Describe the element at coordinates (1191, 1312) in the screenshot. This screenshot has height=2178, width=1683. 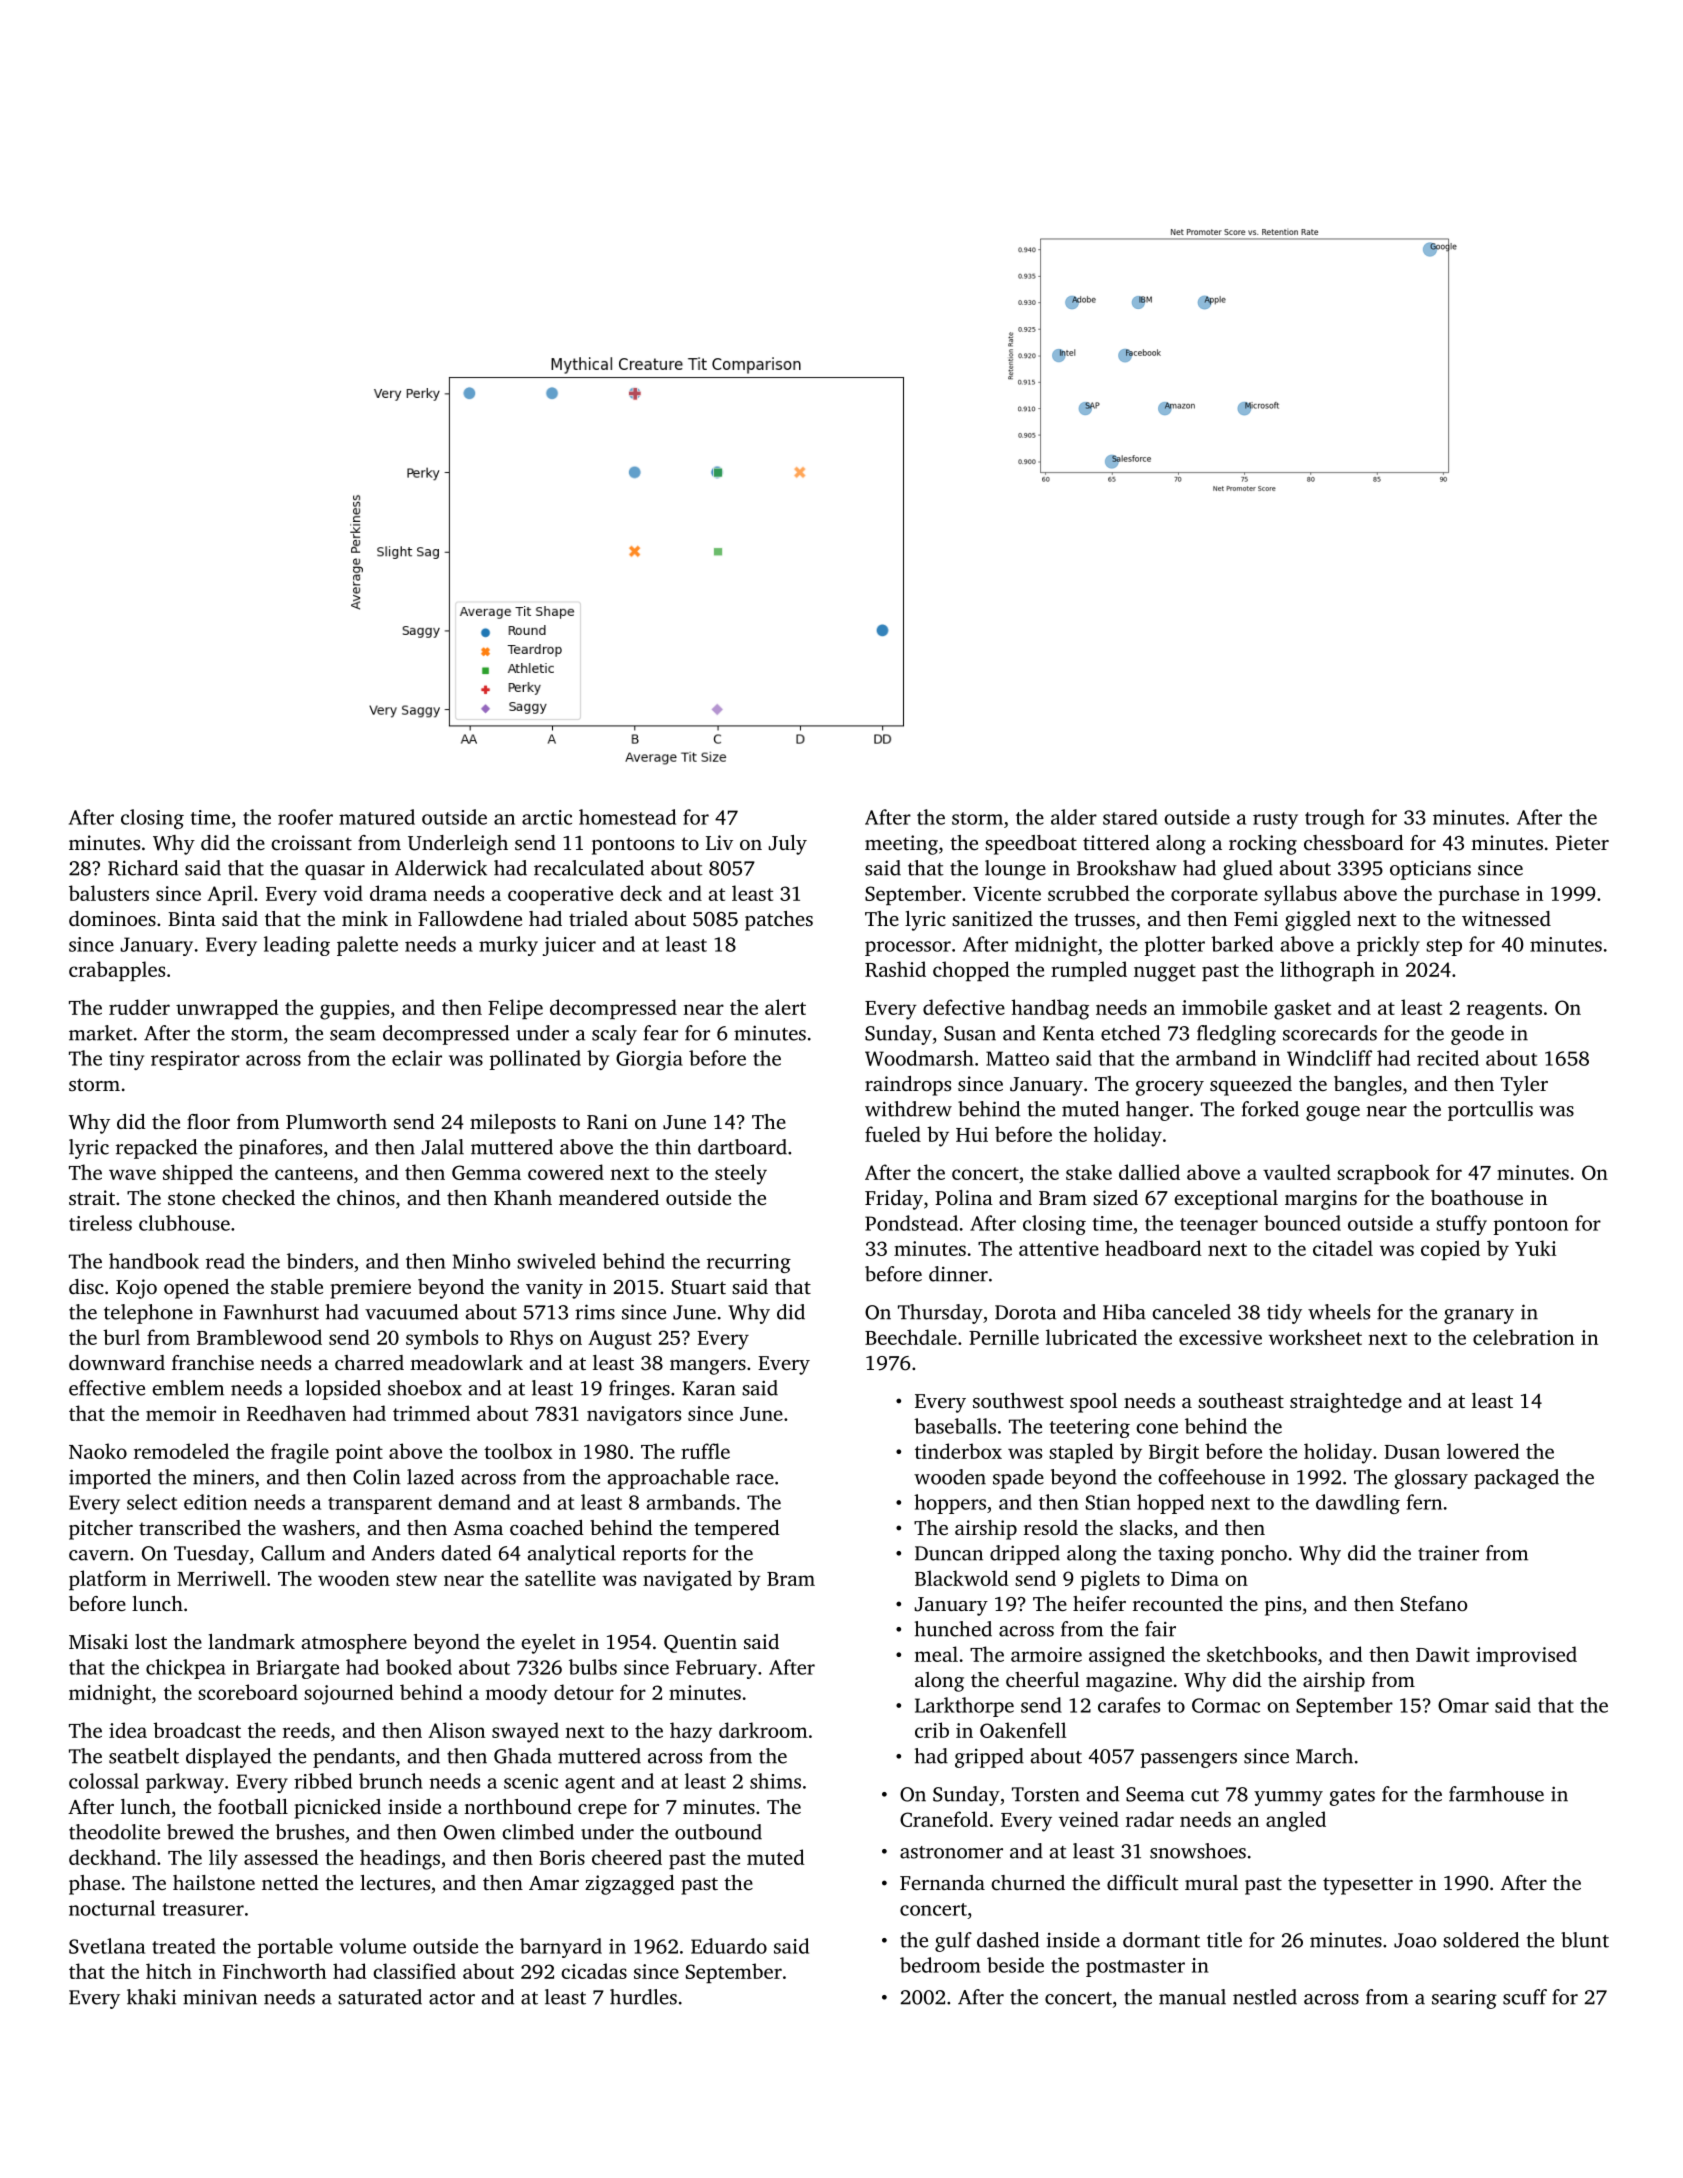
I see `canceled` at that location.
